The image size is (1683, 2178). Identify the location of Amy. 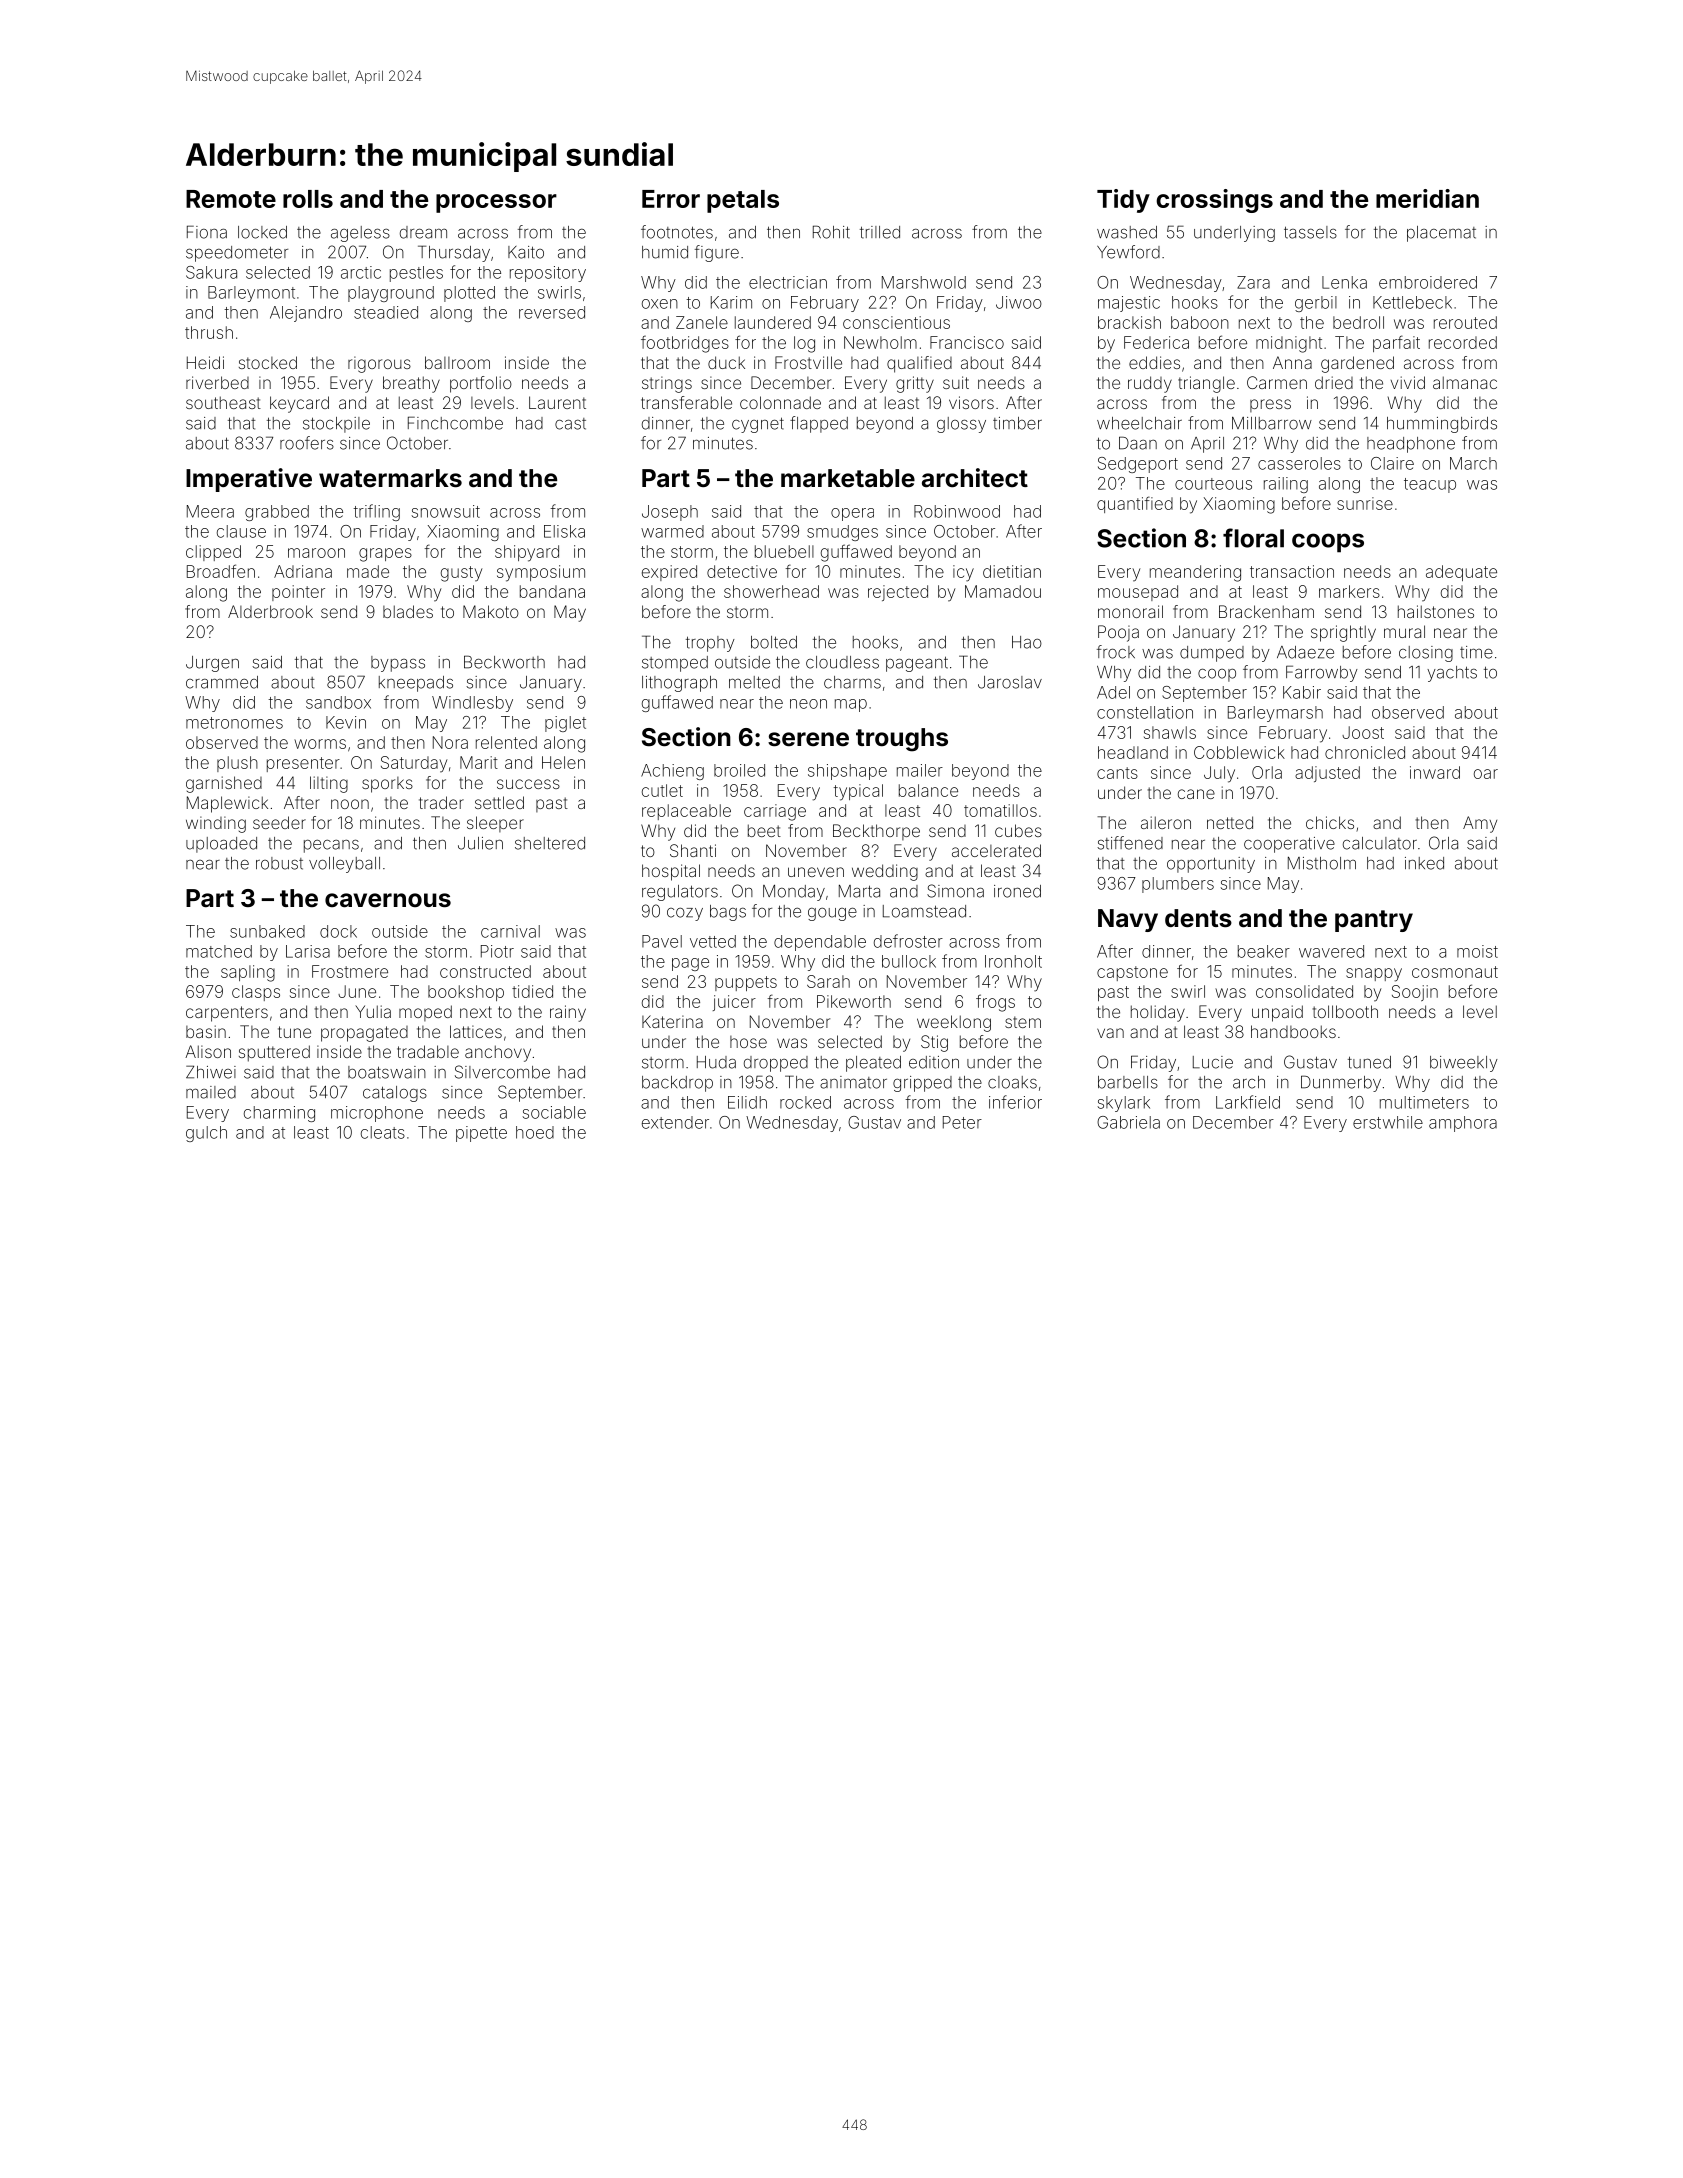
(1480, 824).
